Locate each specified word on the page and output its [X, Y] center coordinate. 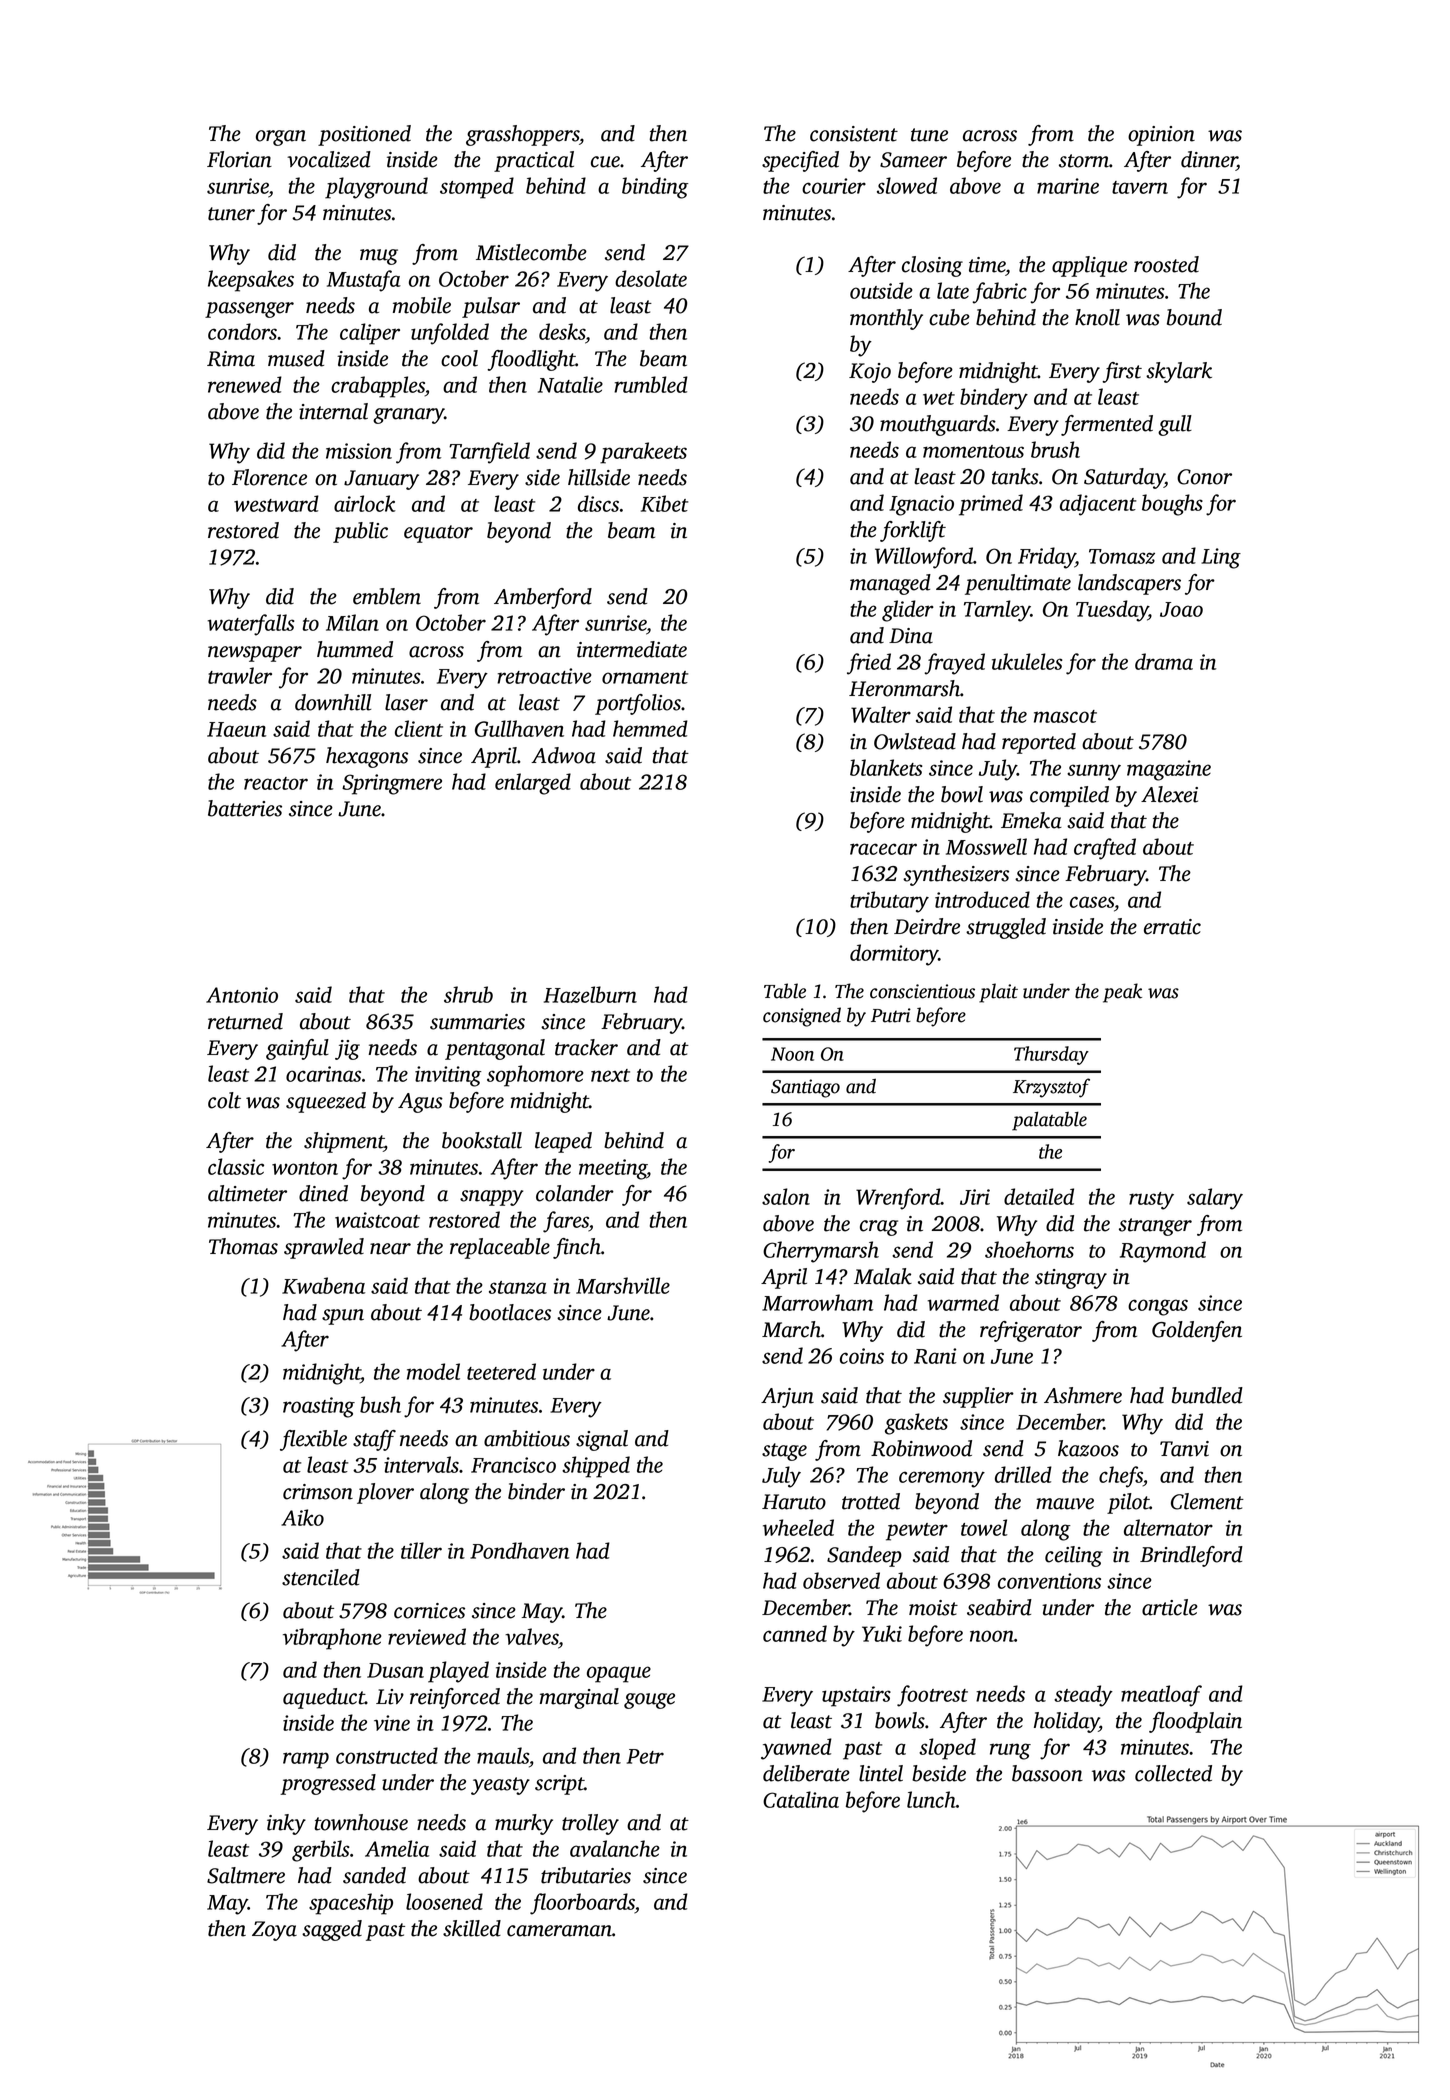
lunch [931, 1799]
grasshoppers [522, 135]
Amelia [397, 1848]
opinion [1161, 136]
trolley [590, 1824]
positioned [364, 135]
